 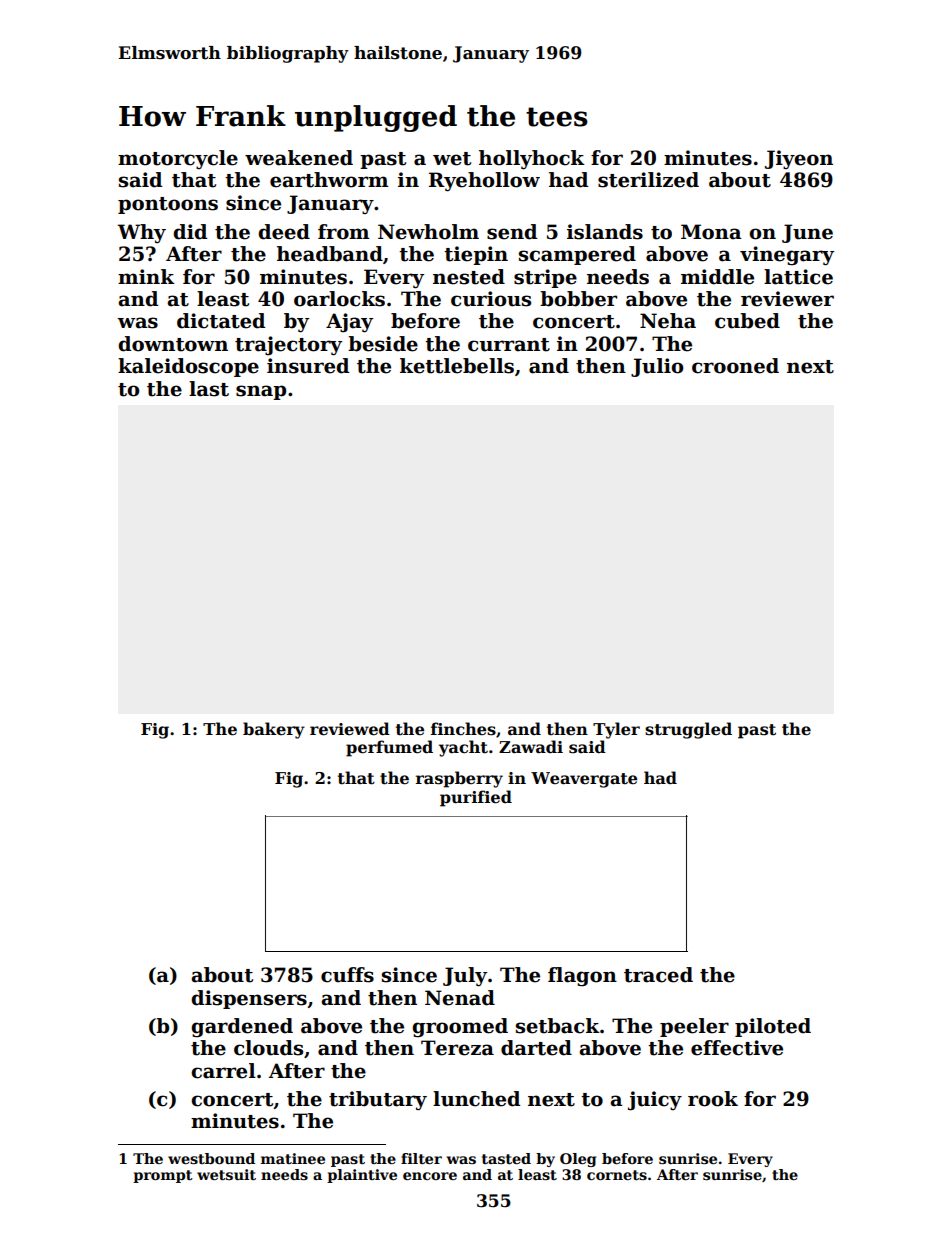 What do you see at coordinates (274, 730) in the screenshot?
I see `bakery` at bounding box center [274, 730].
